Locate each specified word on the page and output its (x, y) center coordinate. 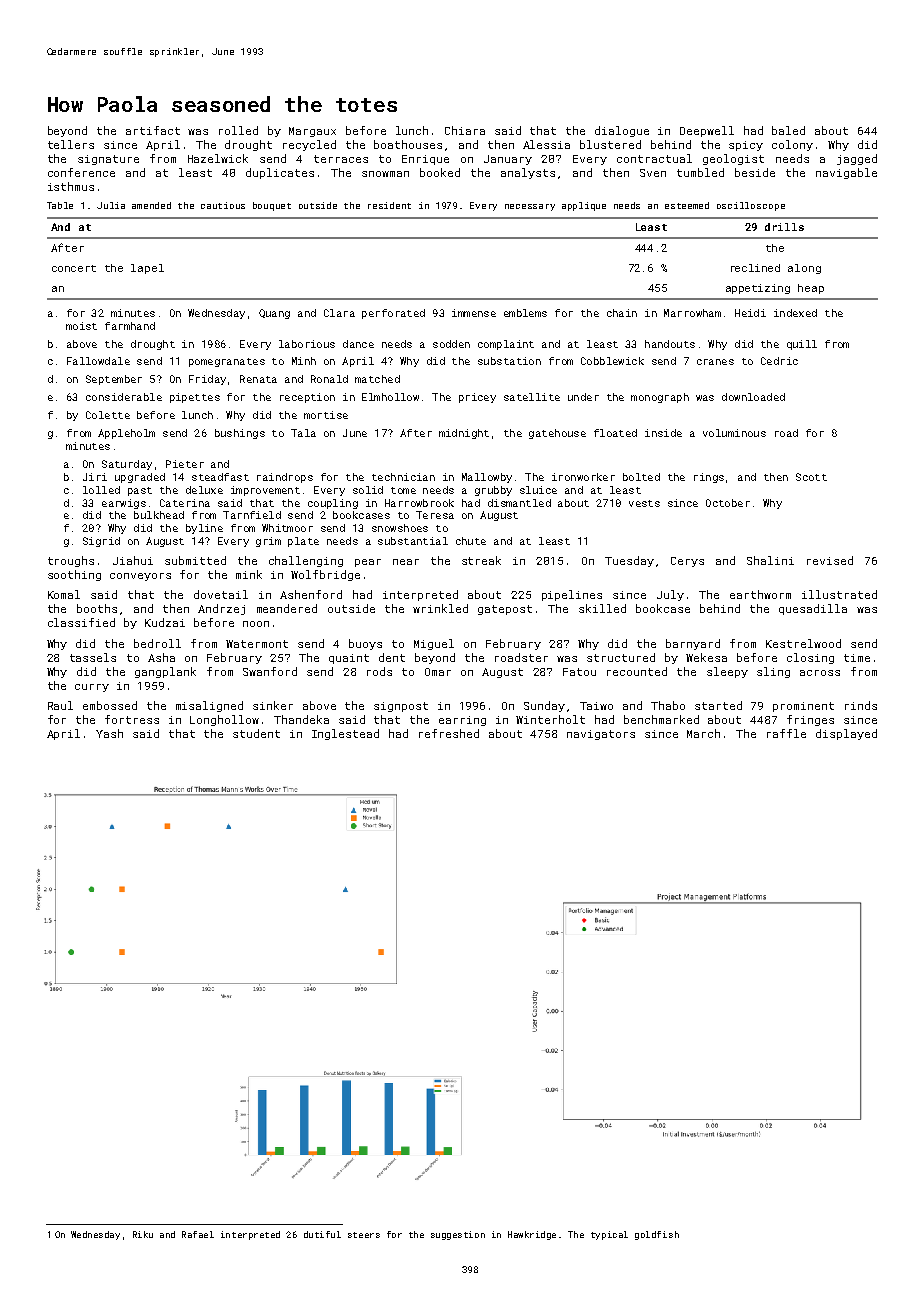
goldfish (657, 1235)
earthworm (760, 594)
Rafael (198, 1234)
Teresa (435, 515)
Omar (438, 672)
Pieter (185, 464)
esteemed (687, 205)
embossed (110, 705)
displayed (846, 734)
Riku (143, 1234)
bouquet (272, 206)
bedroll (157, 643)
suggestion (458, 1235)
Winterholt (550, 719)
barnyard (693, 644)
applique (584, 206)
